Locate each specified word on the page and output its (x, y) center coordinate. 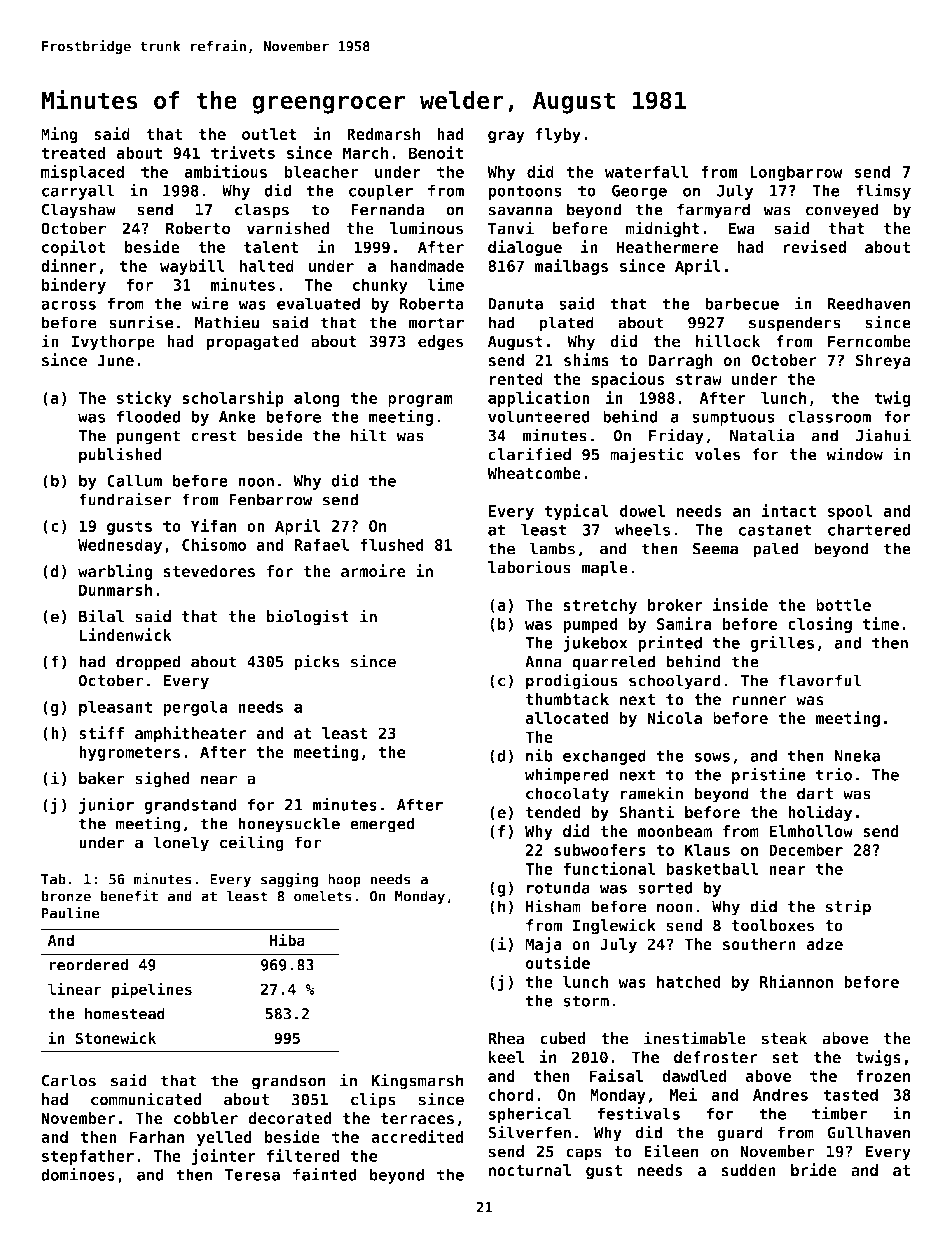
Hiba (287, 939)
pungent (148, 437)
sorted (665, 887)
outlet (269, 134)
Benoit (436, 152)
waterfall (646, 171)
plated (566, 324)
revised (814, 247)
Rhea (506, 1038)
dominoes (78, 1174)
